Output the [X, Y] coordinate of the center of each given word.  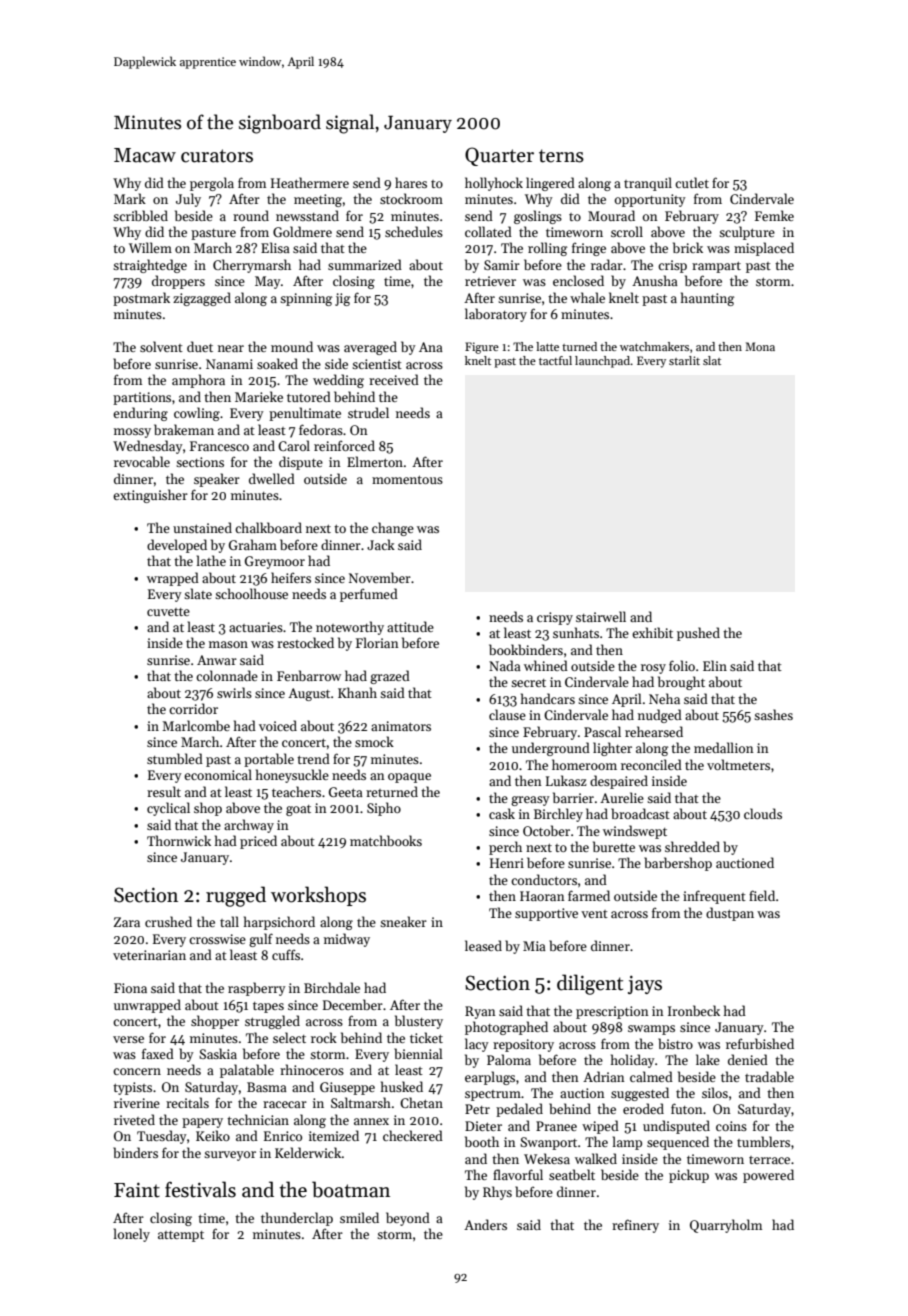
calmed [651, 1076]
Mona [760, 346]
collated [488, 231]
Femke [774, 215]
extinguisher [150, 496]
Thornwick [179, 840]
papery [202, 1123]
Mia [534, 946]
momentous [407, 480]
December [353, 1004]
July [188, 200]
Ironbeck [694, 1010]
